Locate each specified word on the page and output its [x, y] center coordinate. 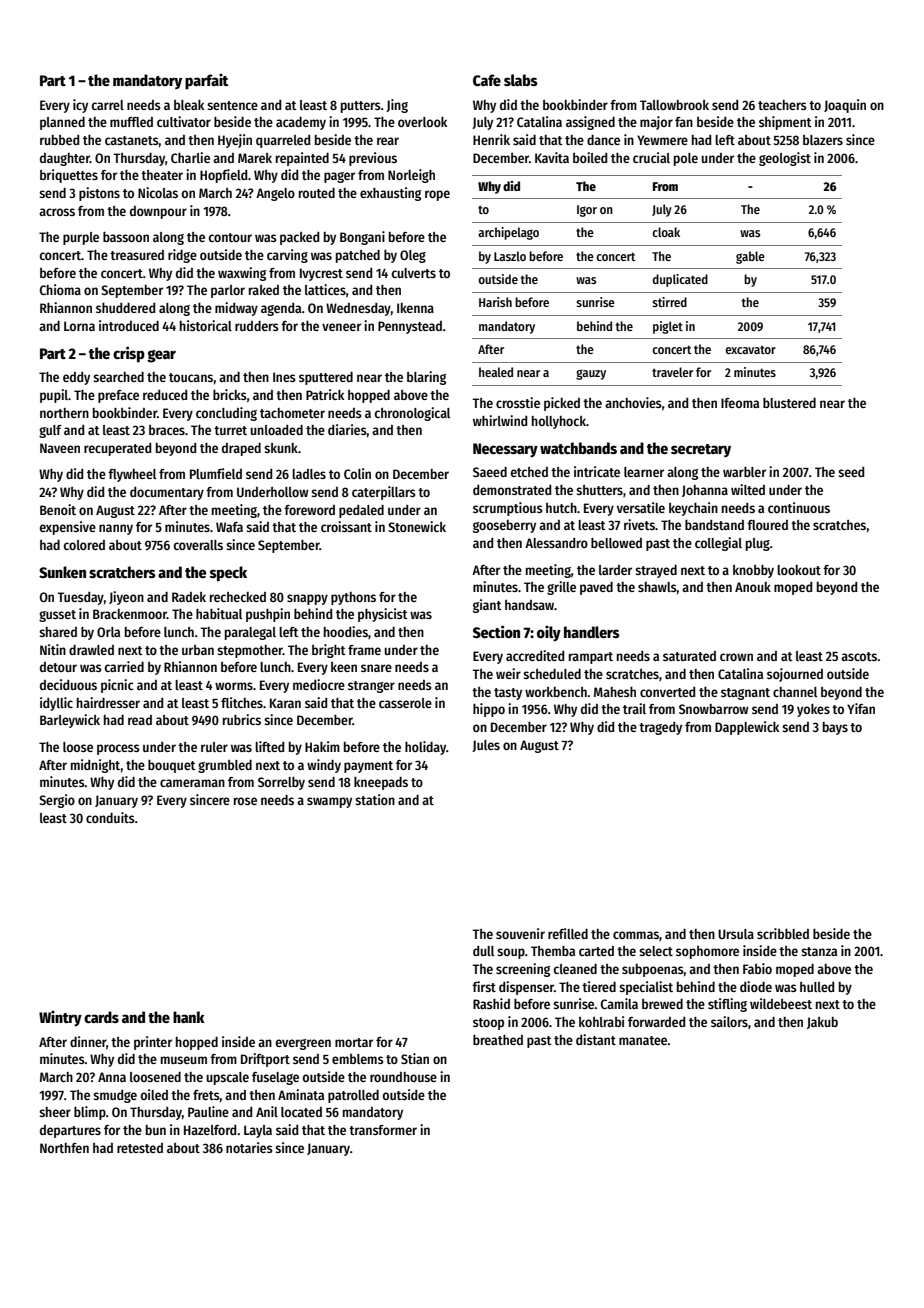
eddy [76, 378]
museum [184, 1060]
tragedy [660, 728]
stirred [669, 302]
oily [549, 633]
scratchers [122, 572]
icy [80, 106]
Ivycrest [321, 274]
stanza [819, 951]
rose [245, 801]
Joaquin [845, 106]
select [656, 951]
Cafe [487, 80]
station [375, 799]
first [484, 986]
